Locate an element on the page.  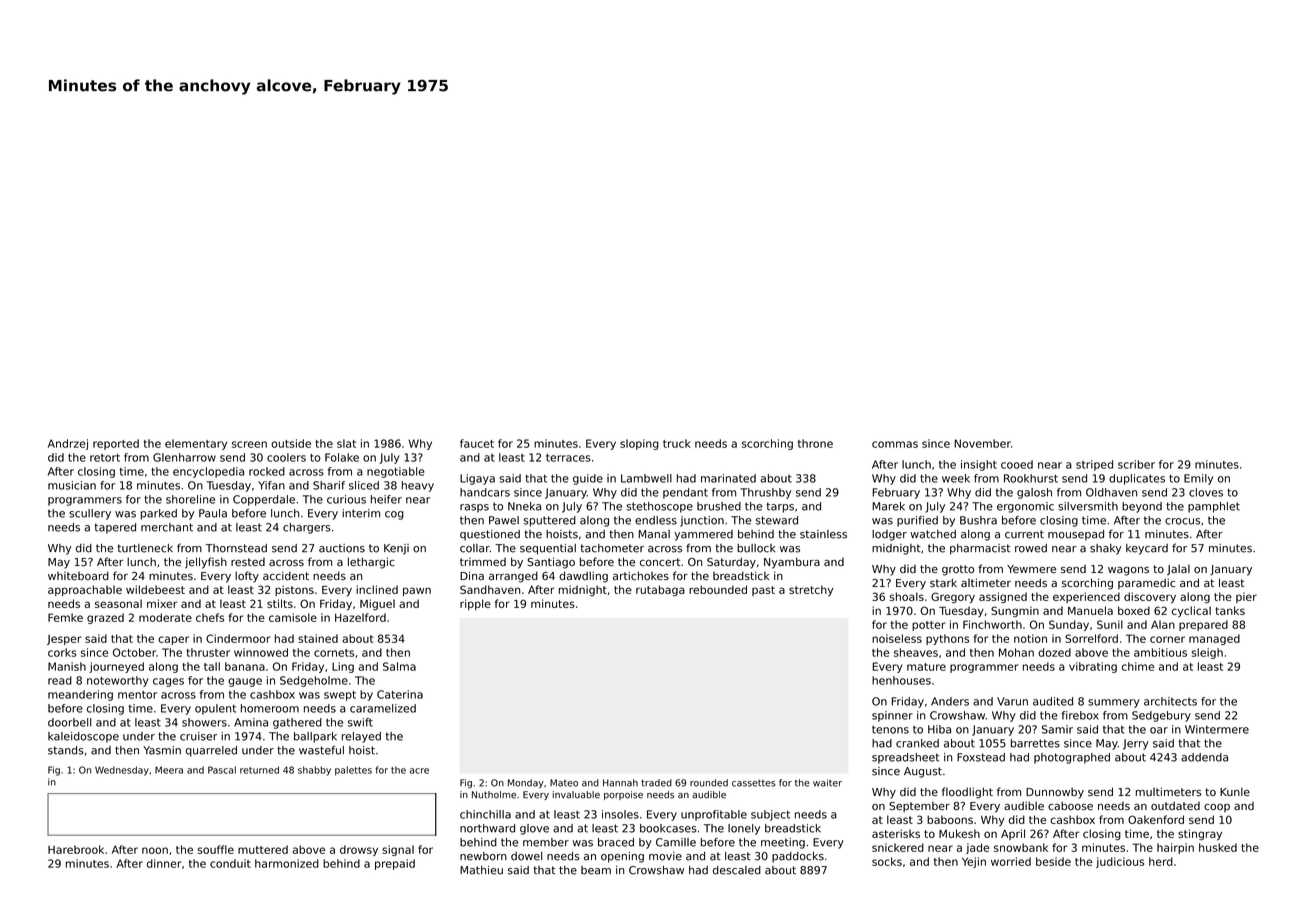
experienced is located at coordinates (1086, 597).
